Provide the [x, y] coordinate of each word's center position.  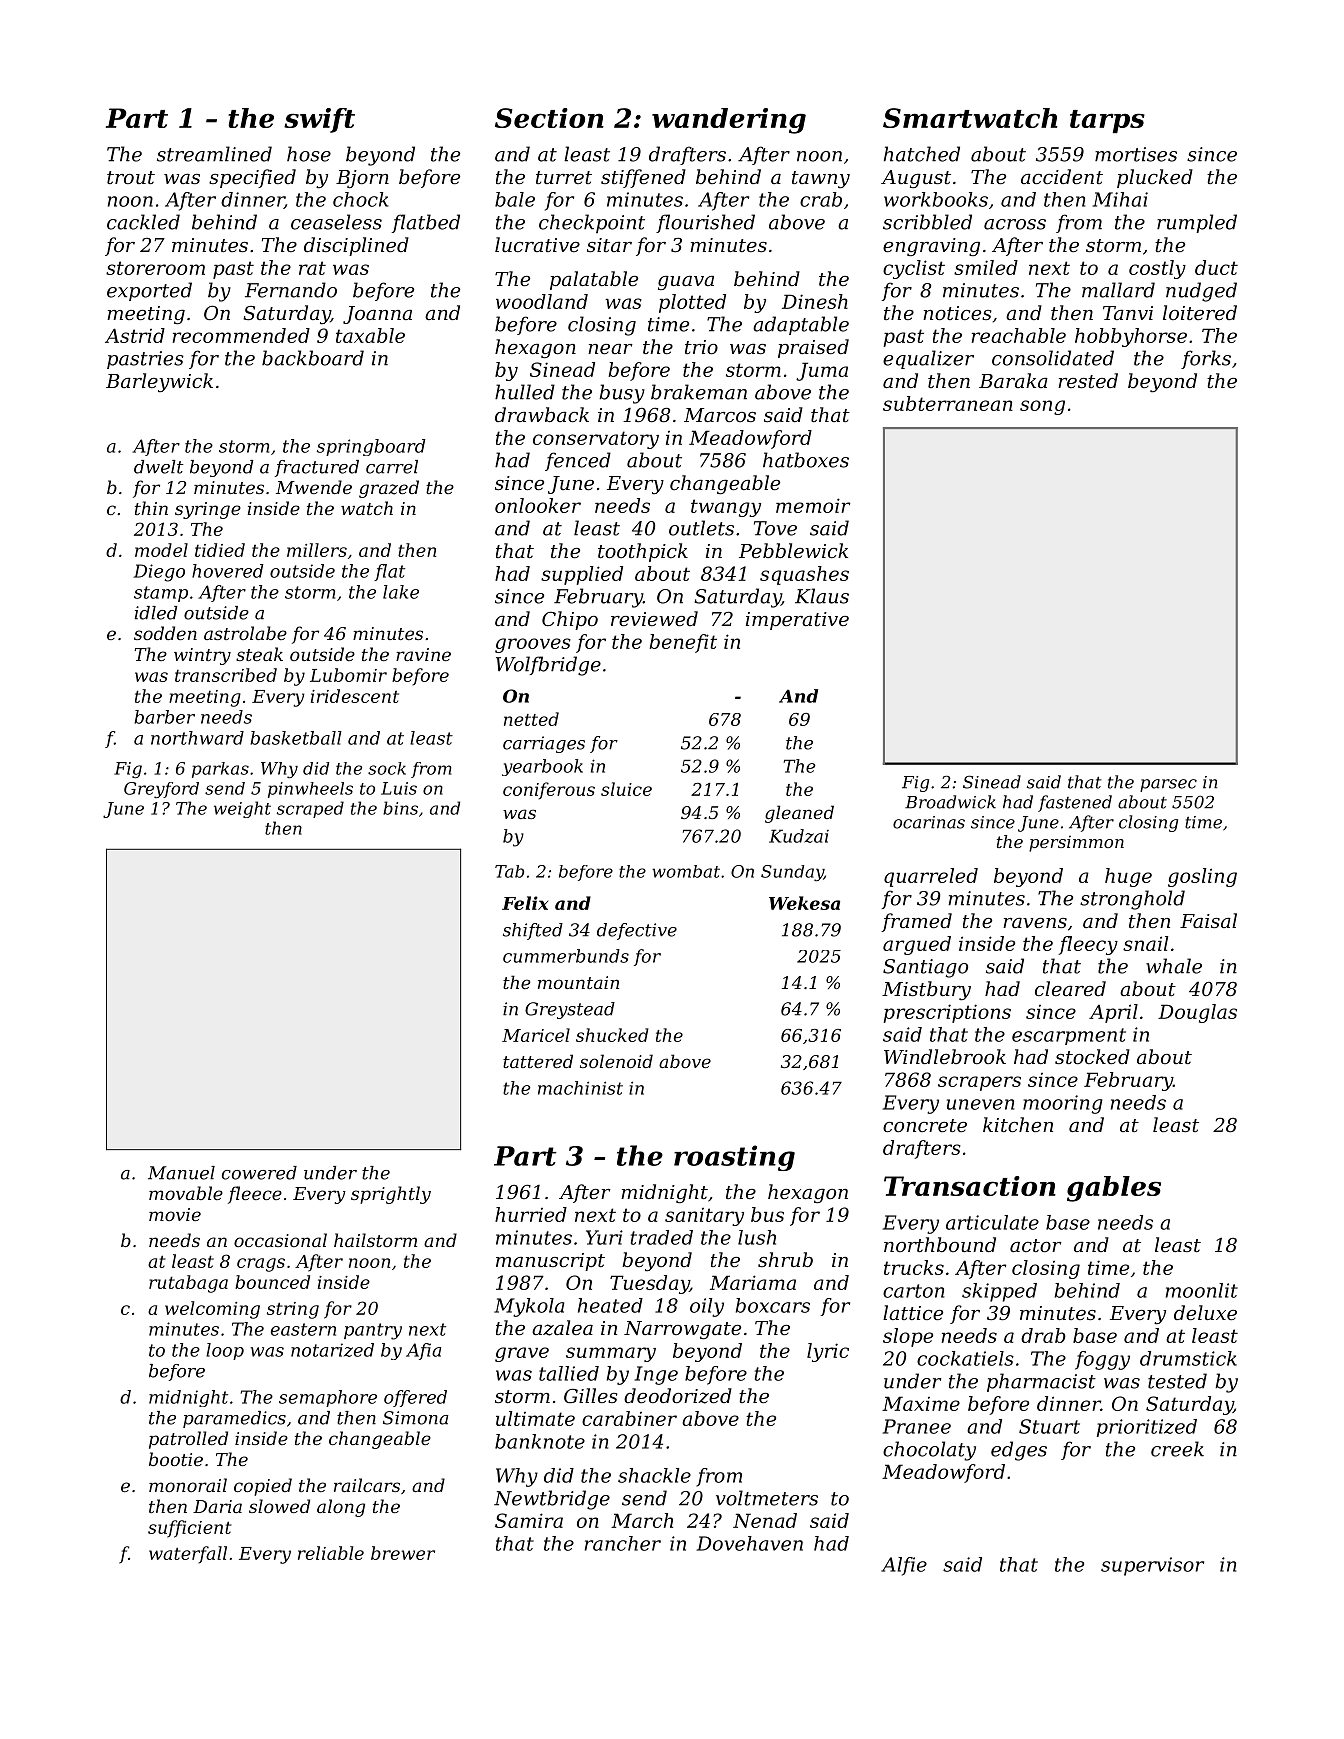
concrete [925, 1125]
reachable [1018, 335]
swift [319, 120]
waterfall [188, 1555]
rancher [623, 1543]
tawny [821, 179]
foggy [1102, 1360]
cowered [259, 1173]
